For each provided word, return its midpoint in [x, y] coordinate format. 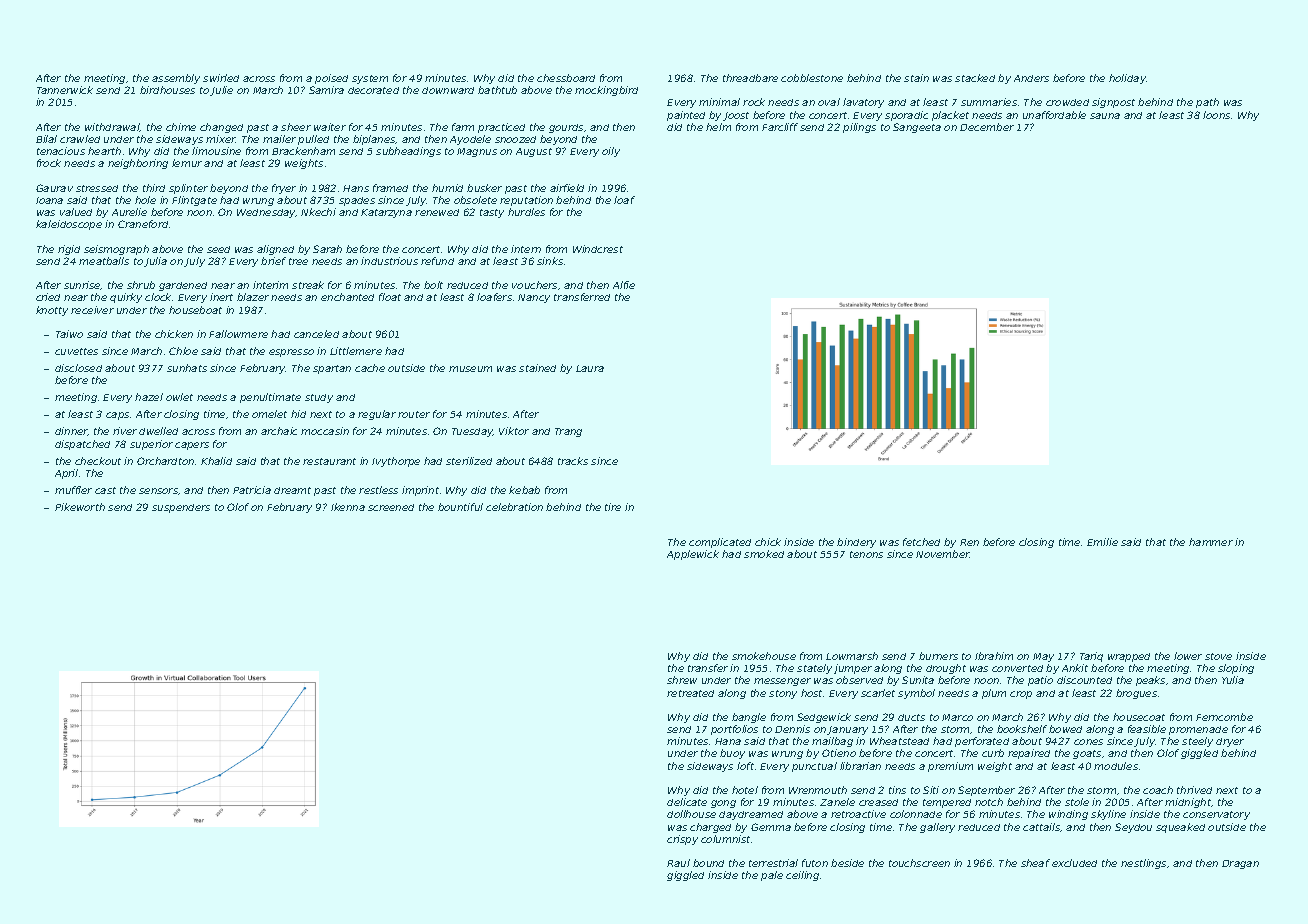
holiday [1127, 79]
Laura [590, 368]
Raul [678, 863]
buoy [732, 754]
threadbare [750, 78]
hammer [1211, 542]
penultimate [270, 398]
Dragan [1240, 864]
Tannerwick [65, 90]
